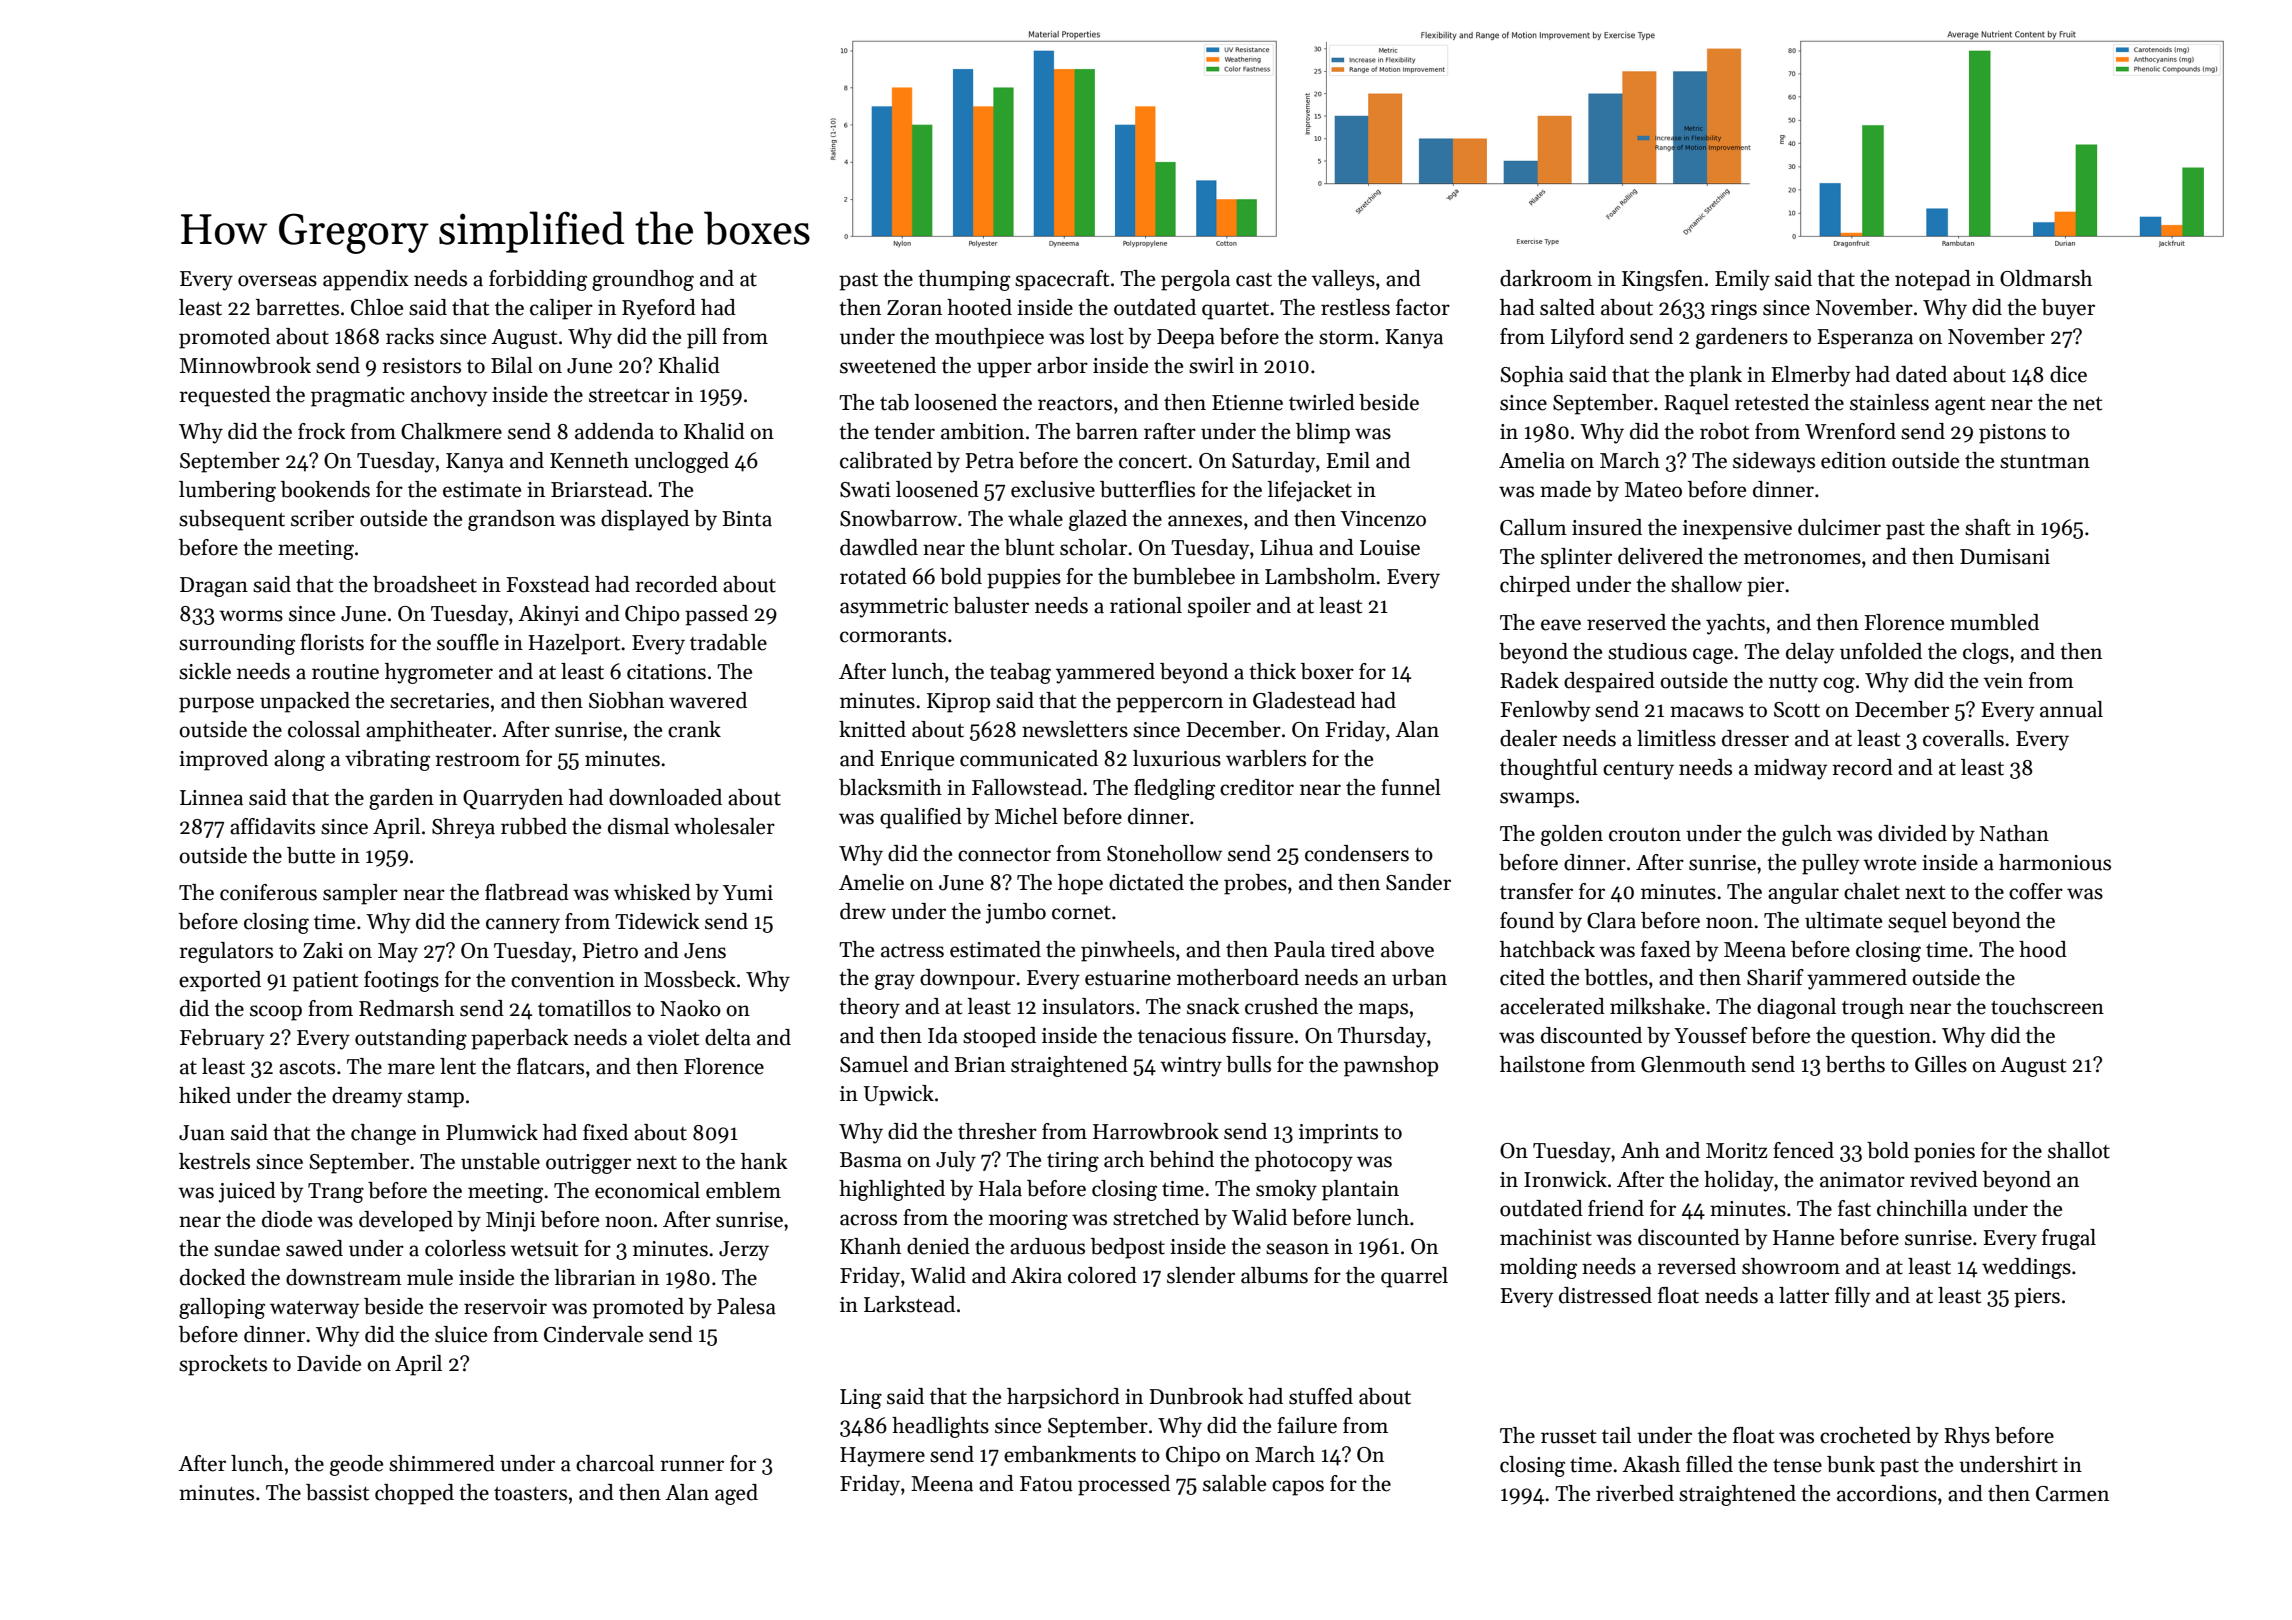 This screenshot has width=2292, height=1620. What do you see at coordinates (1343, 280) in the screenshot?
I see `valleys` at bounding box center [1343, 280].
